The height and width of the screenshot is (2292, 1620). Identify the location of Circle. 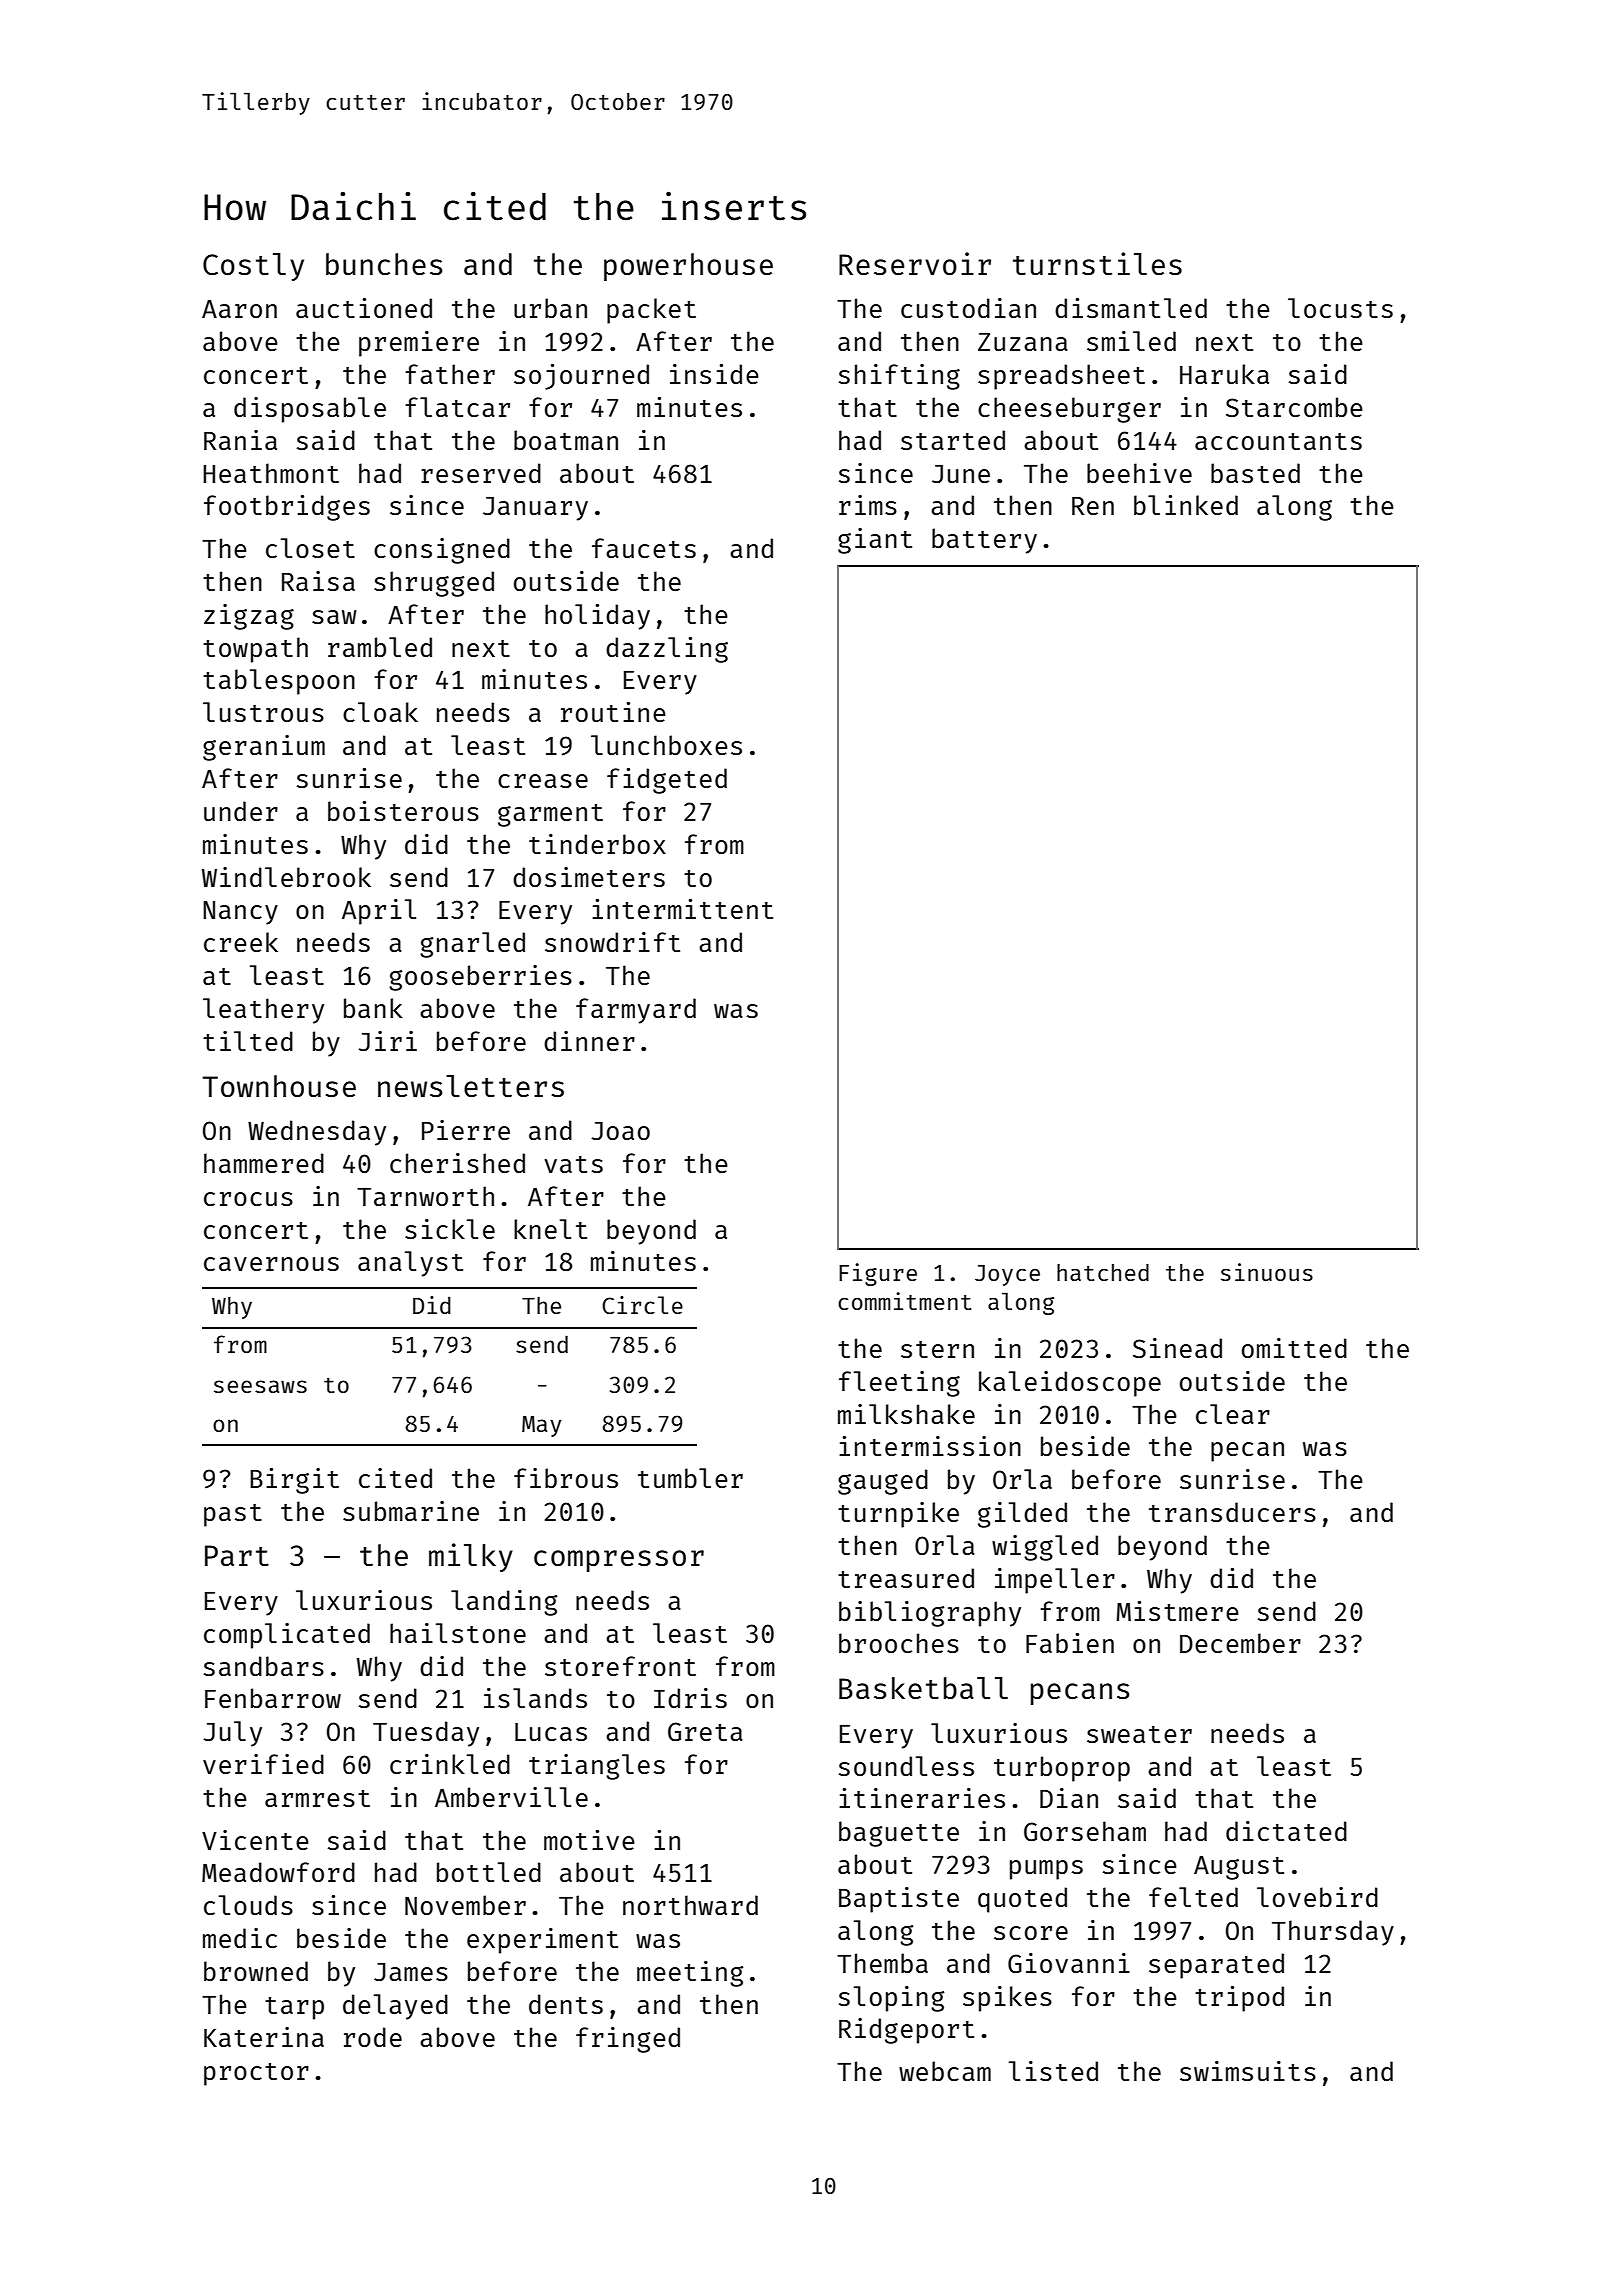
(642, 1305).
